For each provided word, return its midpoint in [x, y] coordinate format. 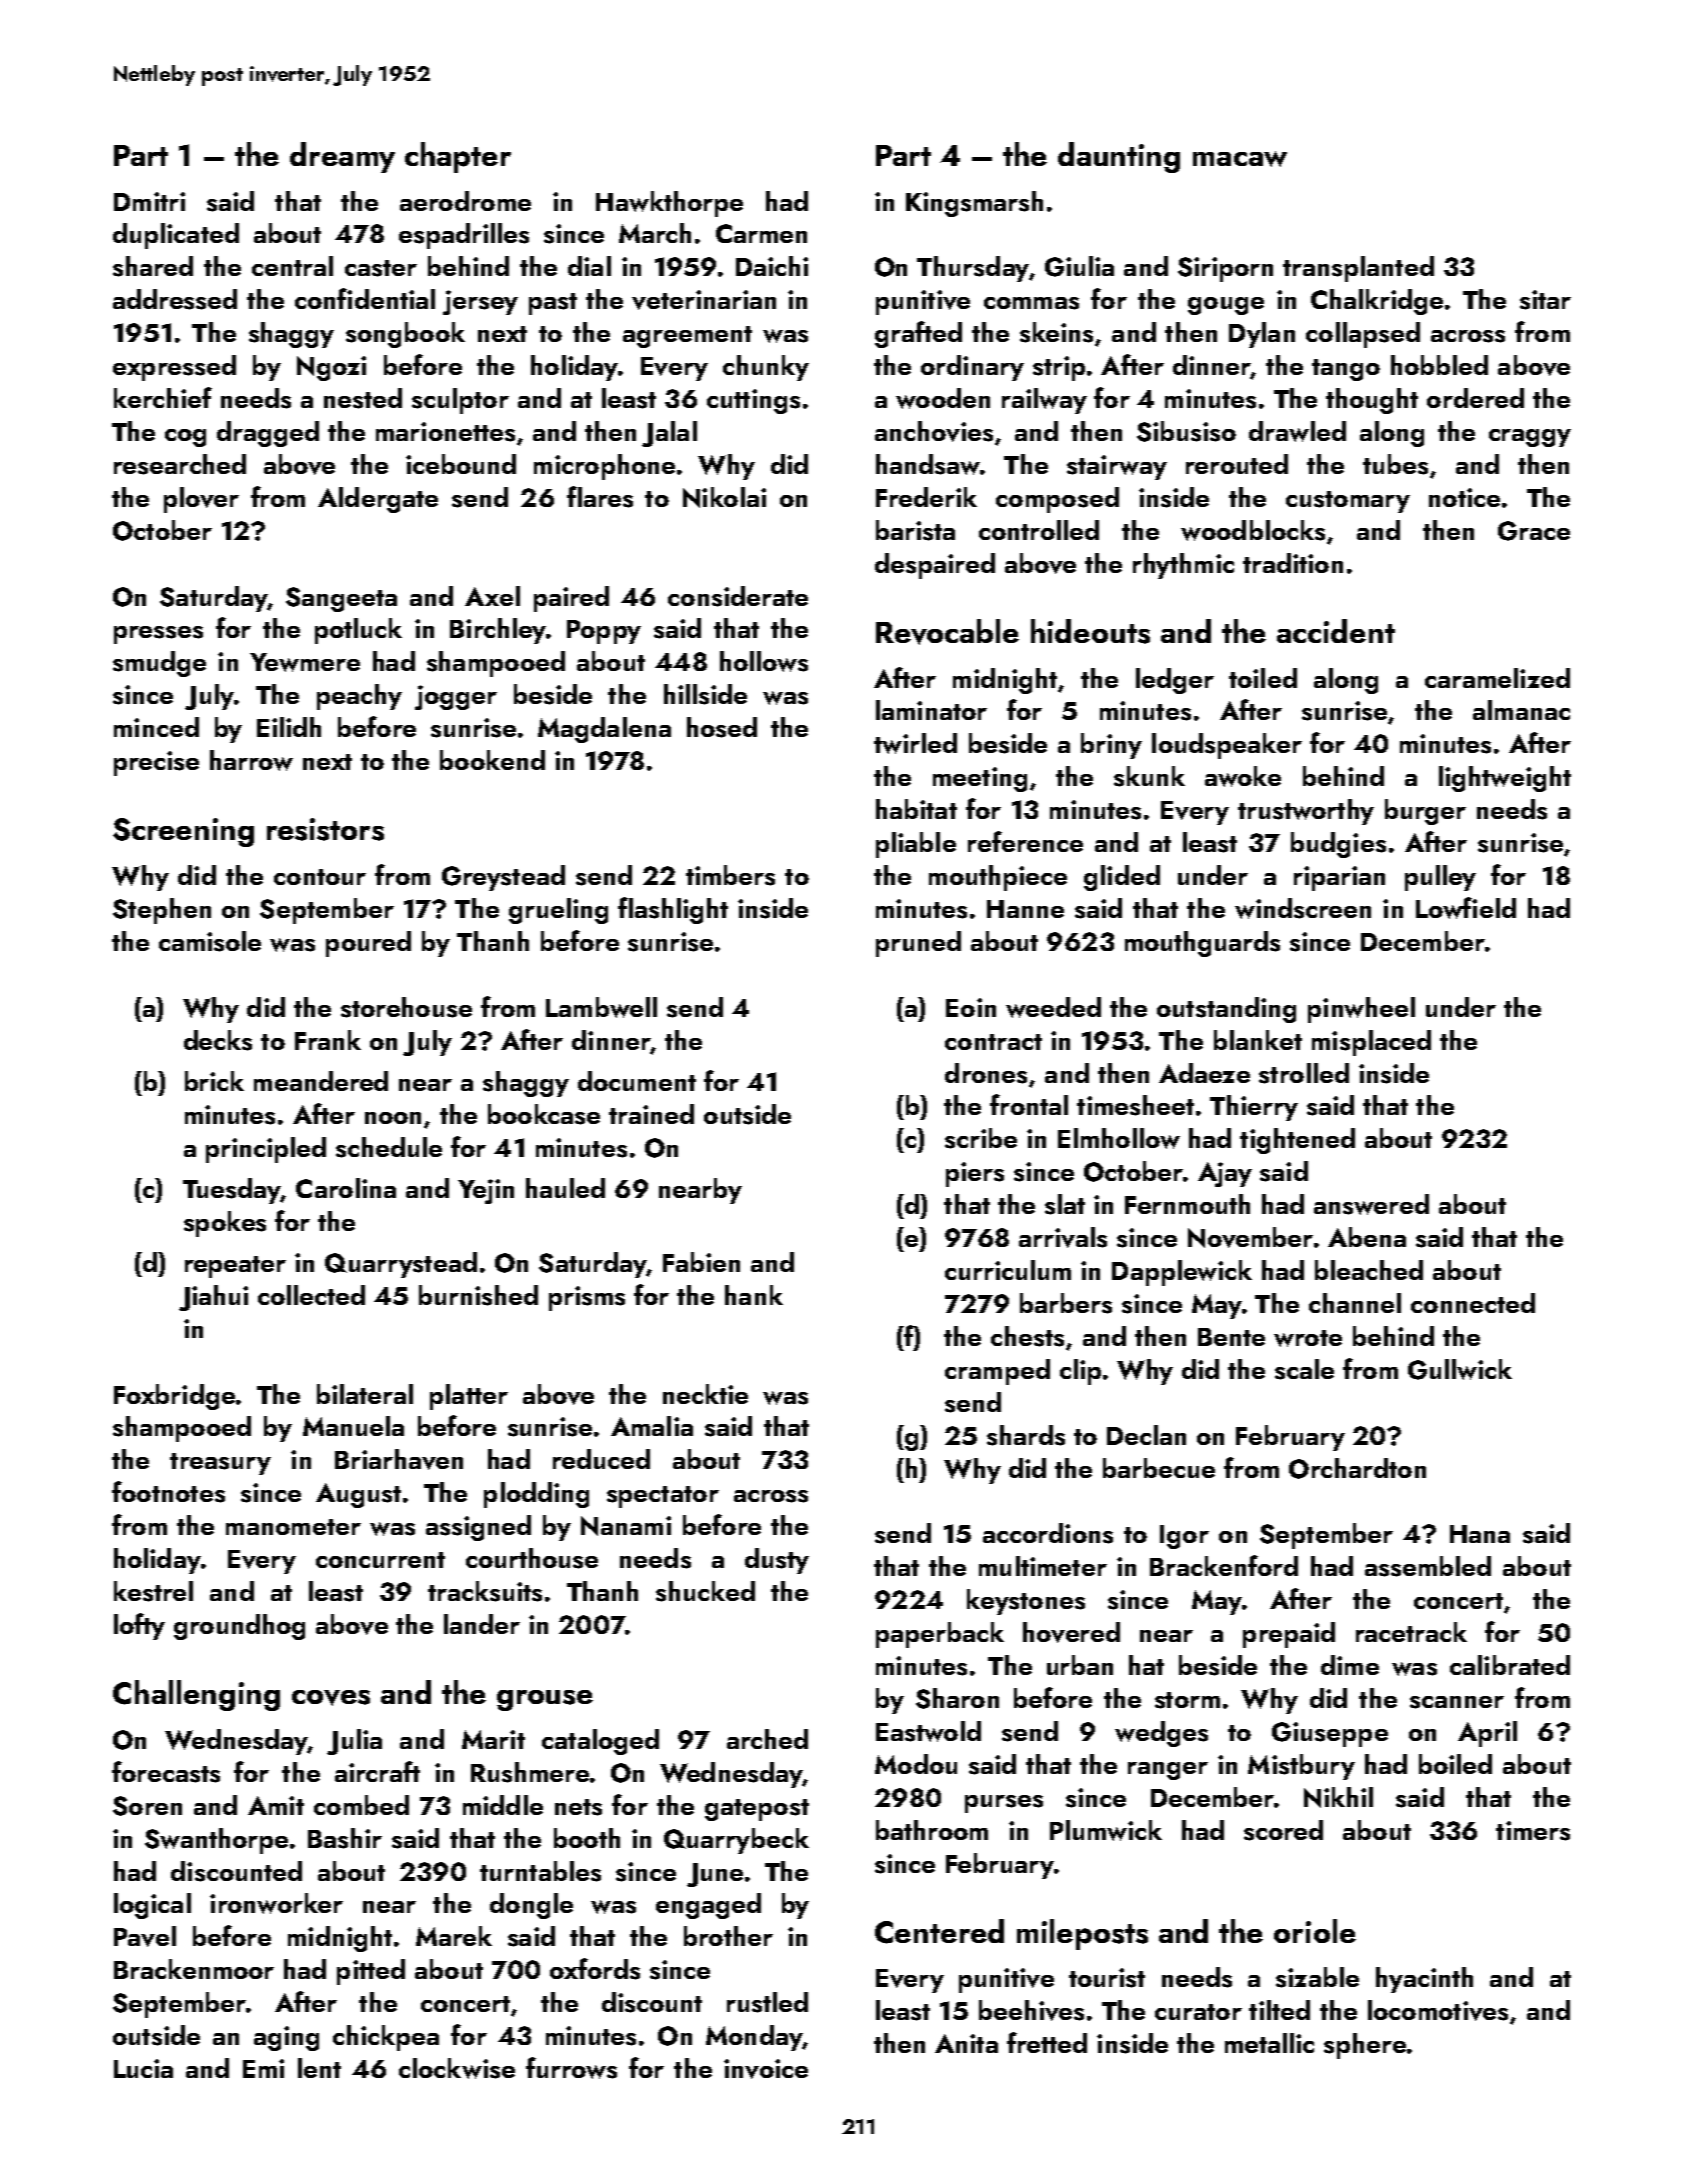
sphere [1365, 2046]
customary [1348, 502]
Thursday [973, 269]
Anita [966, 2043]
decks [218, 1040]
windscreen [1303, 908]
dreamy [342, 157]
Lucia [143, 2068]
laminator [931, 710]
